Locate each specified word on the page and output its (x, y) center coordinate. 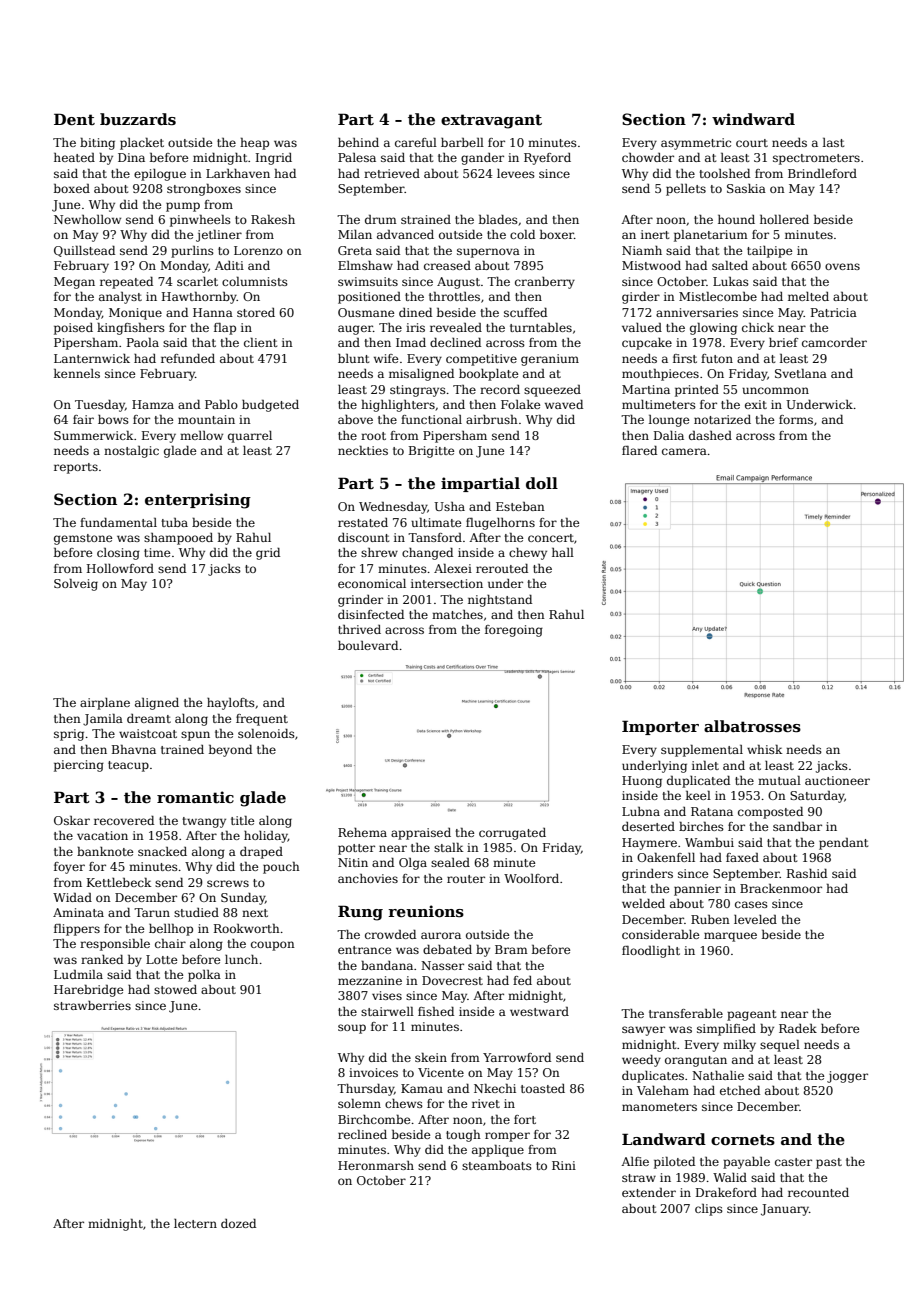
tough (463, 1136)
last (833, 142)
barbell (462, 142)
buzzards (138, 119)
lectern (195, 1223)
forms (796, 419)
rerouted (502, 568)
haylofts (231, 704)
